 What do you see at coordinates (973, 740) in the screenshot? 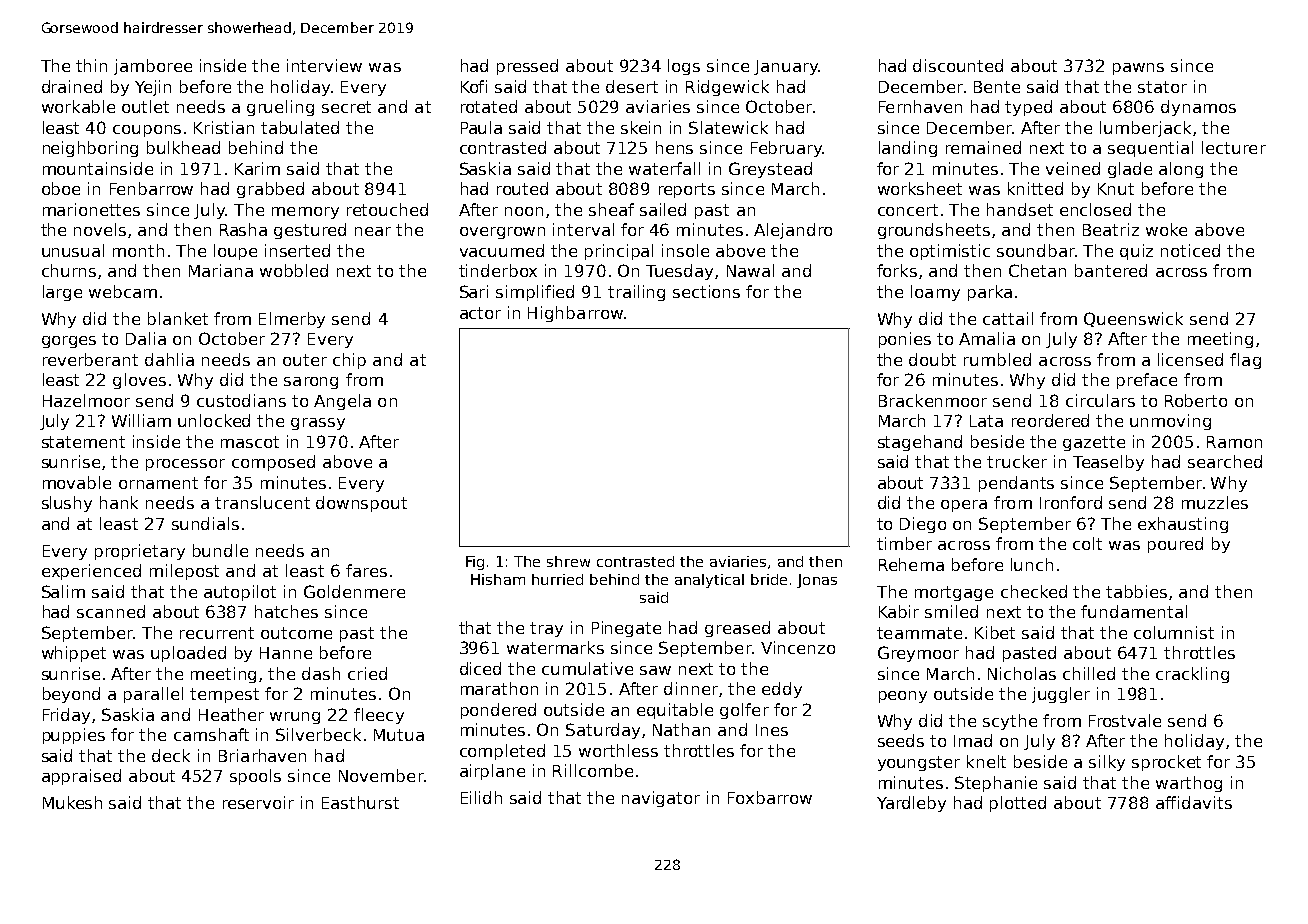
I see `Imad` at bounding box center [973, 740].
